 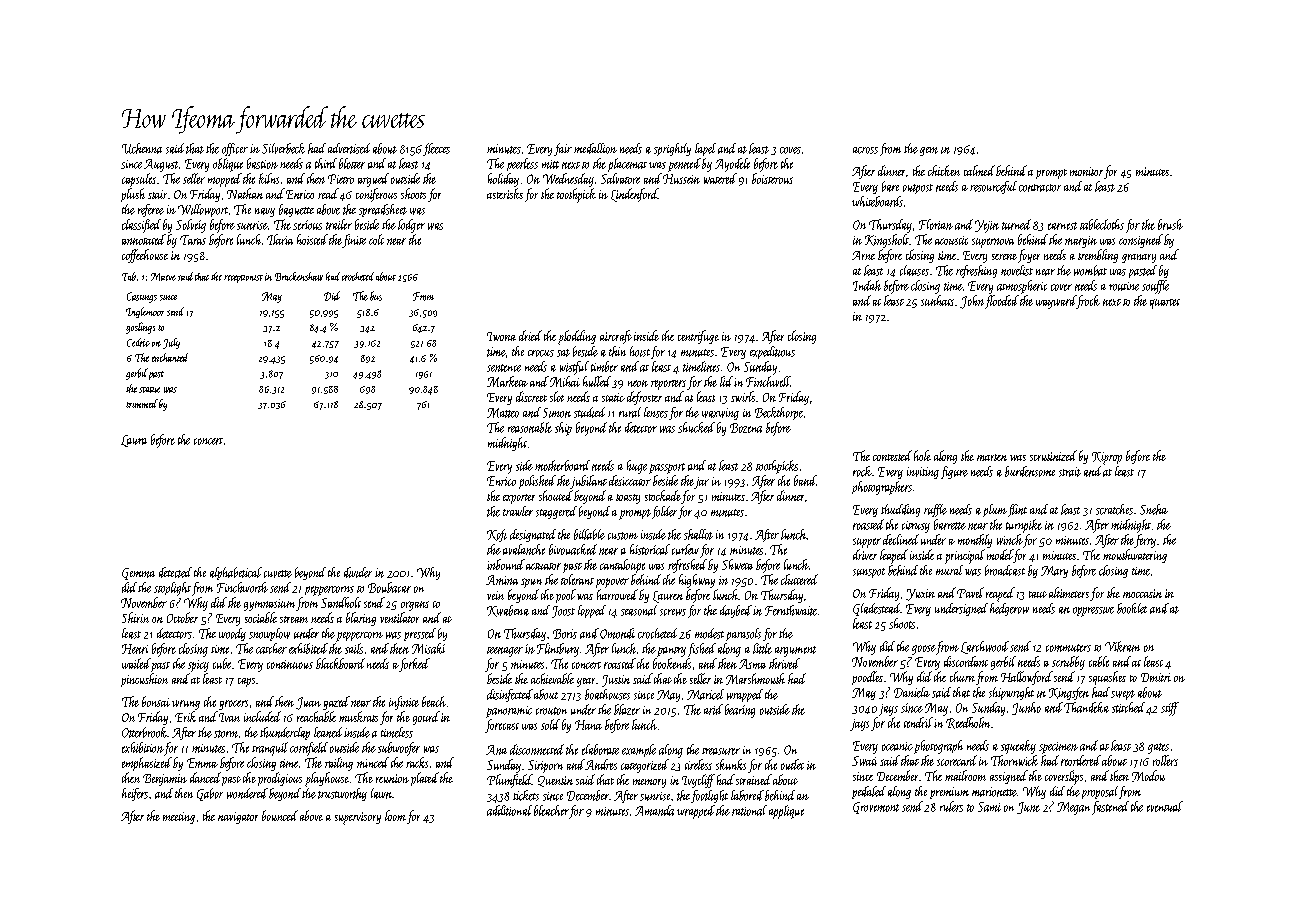 I want to click on Silverbeck, so click(x=283, y=148).
